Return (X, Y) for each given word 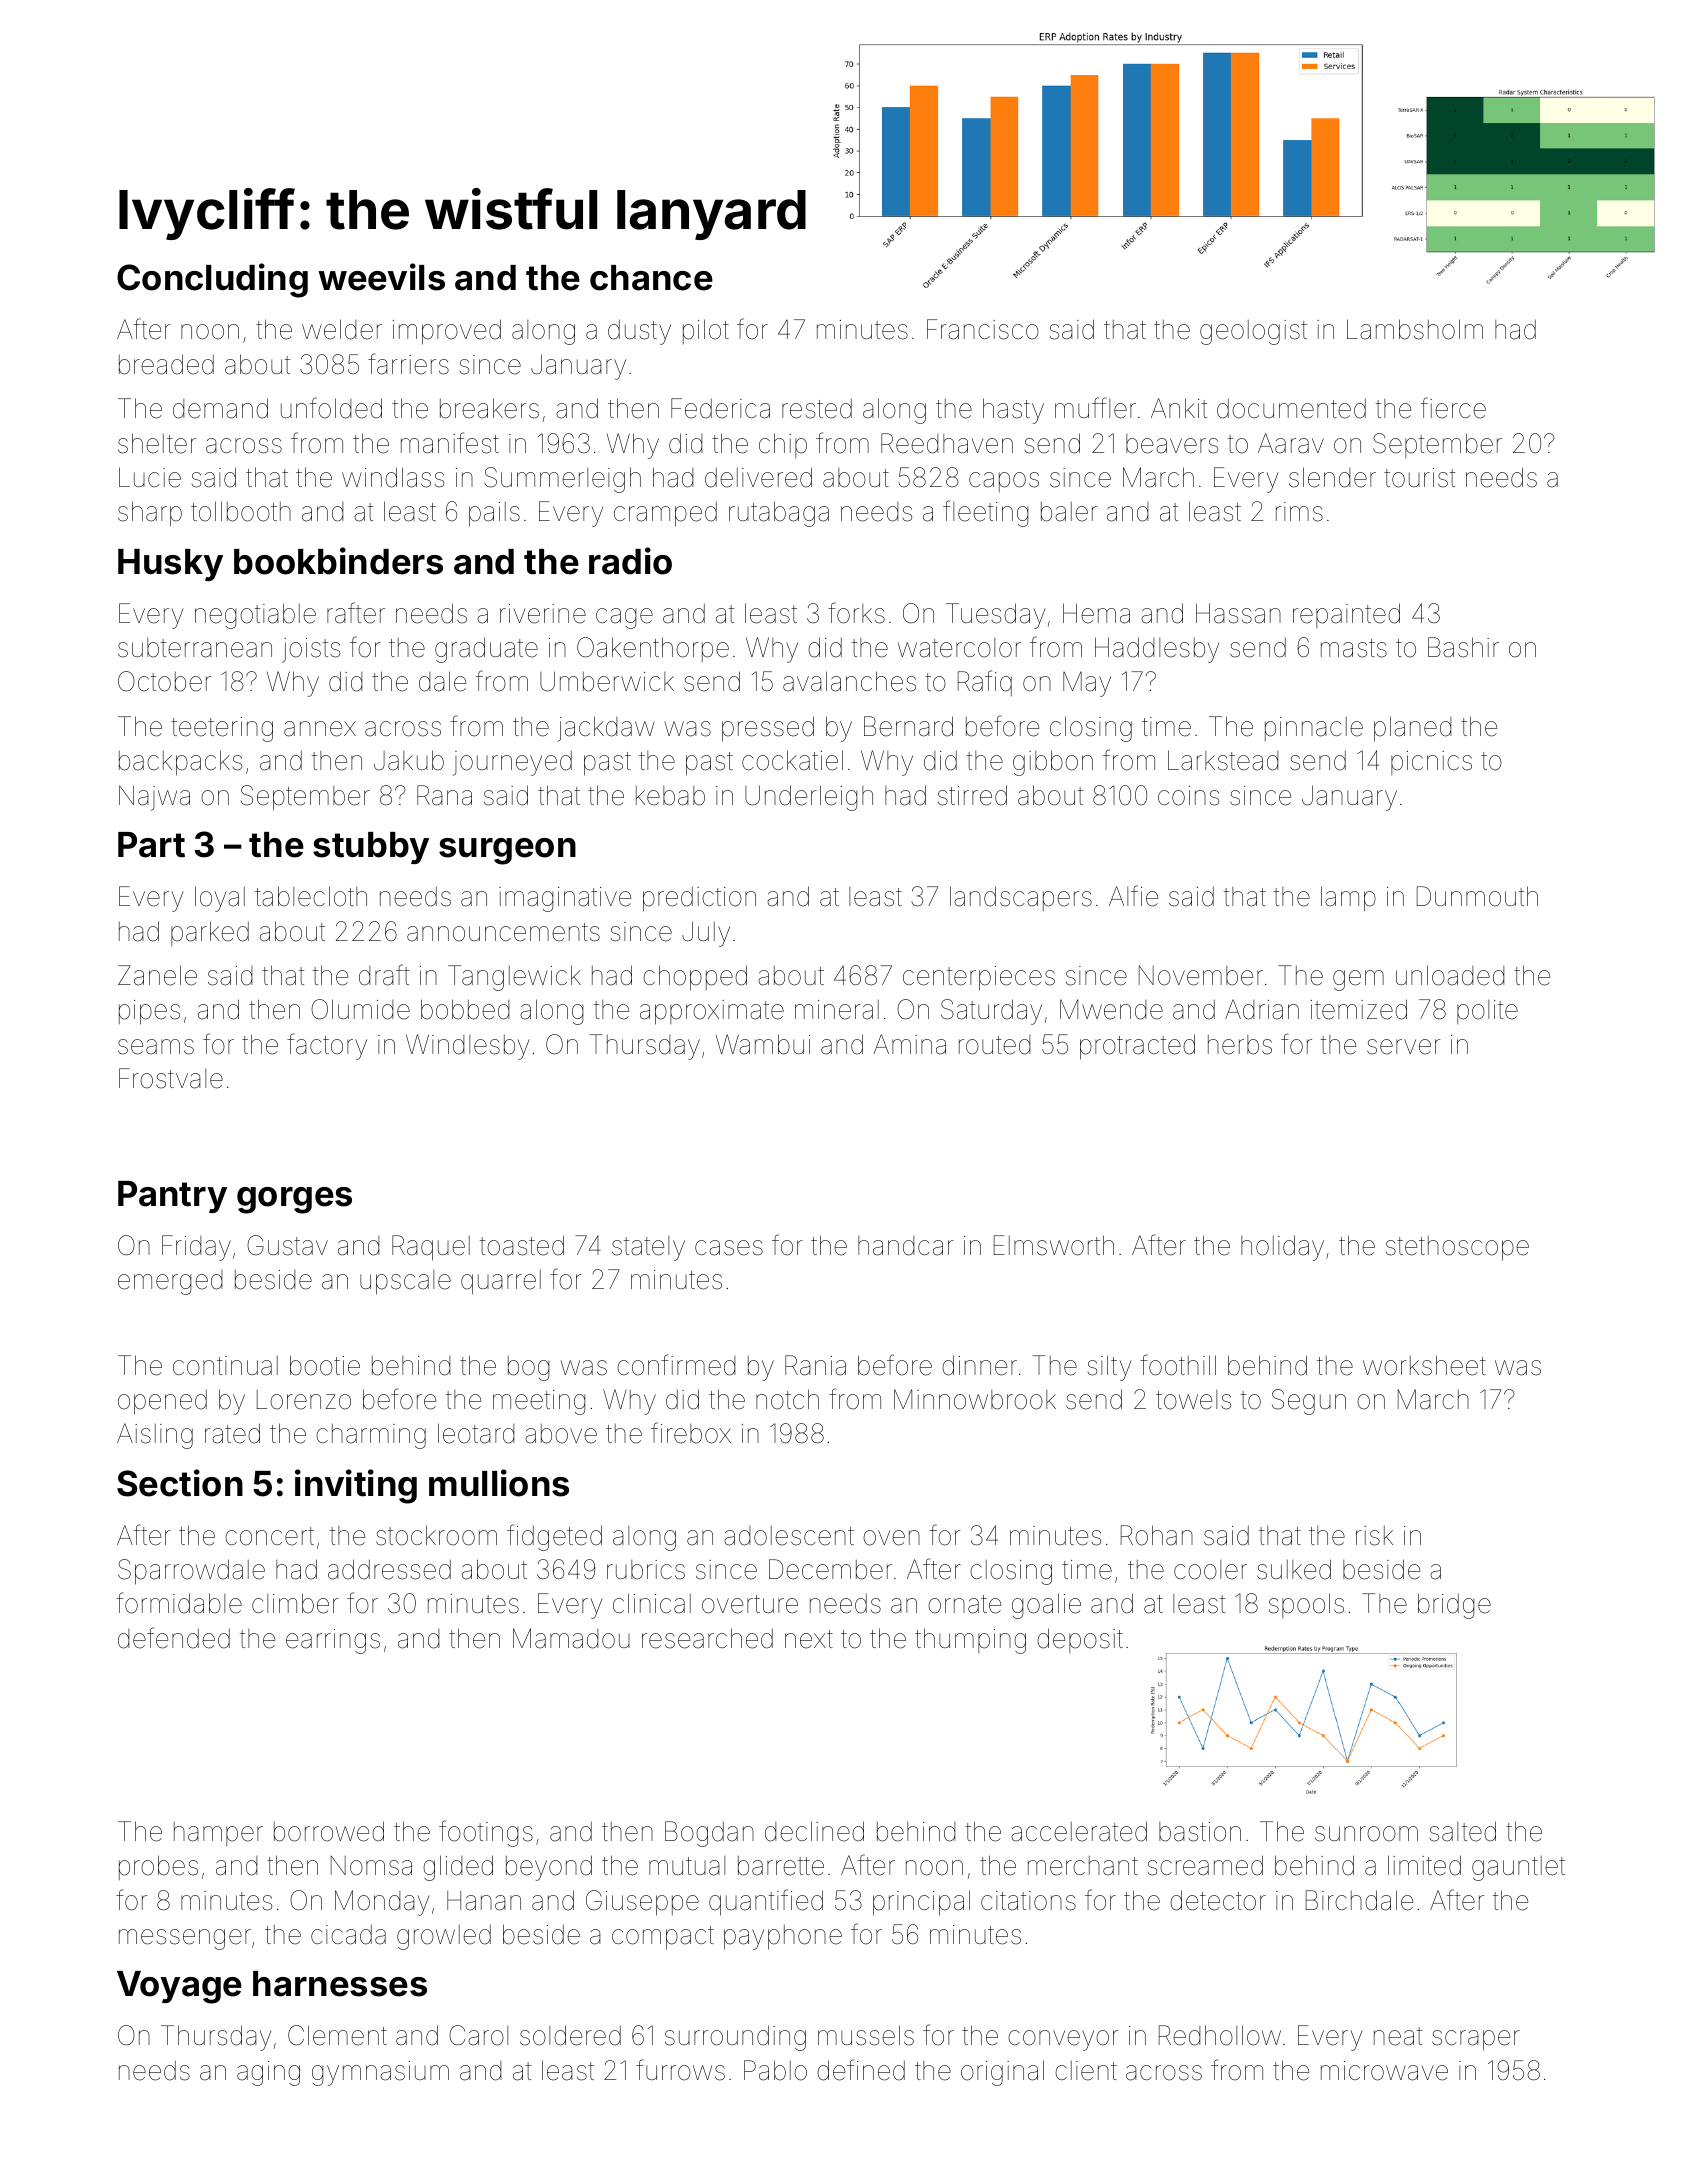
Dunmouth (1477, 896)
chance (651, 278)
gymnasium (380, 2073)
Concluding (212, 280)
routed (994, 1045)
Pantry (172, 1197)
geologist (1253, 332)
